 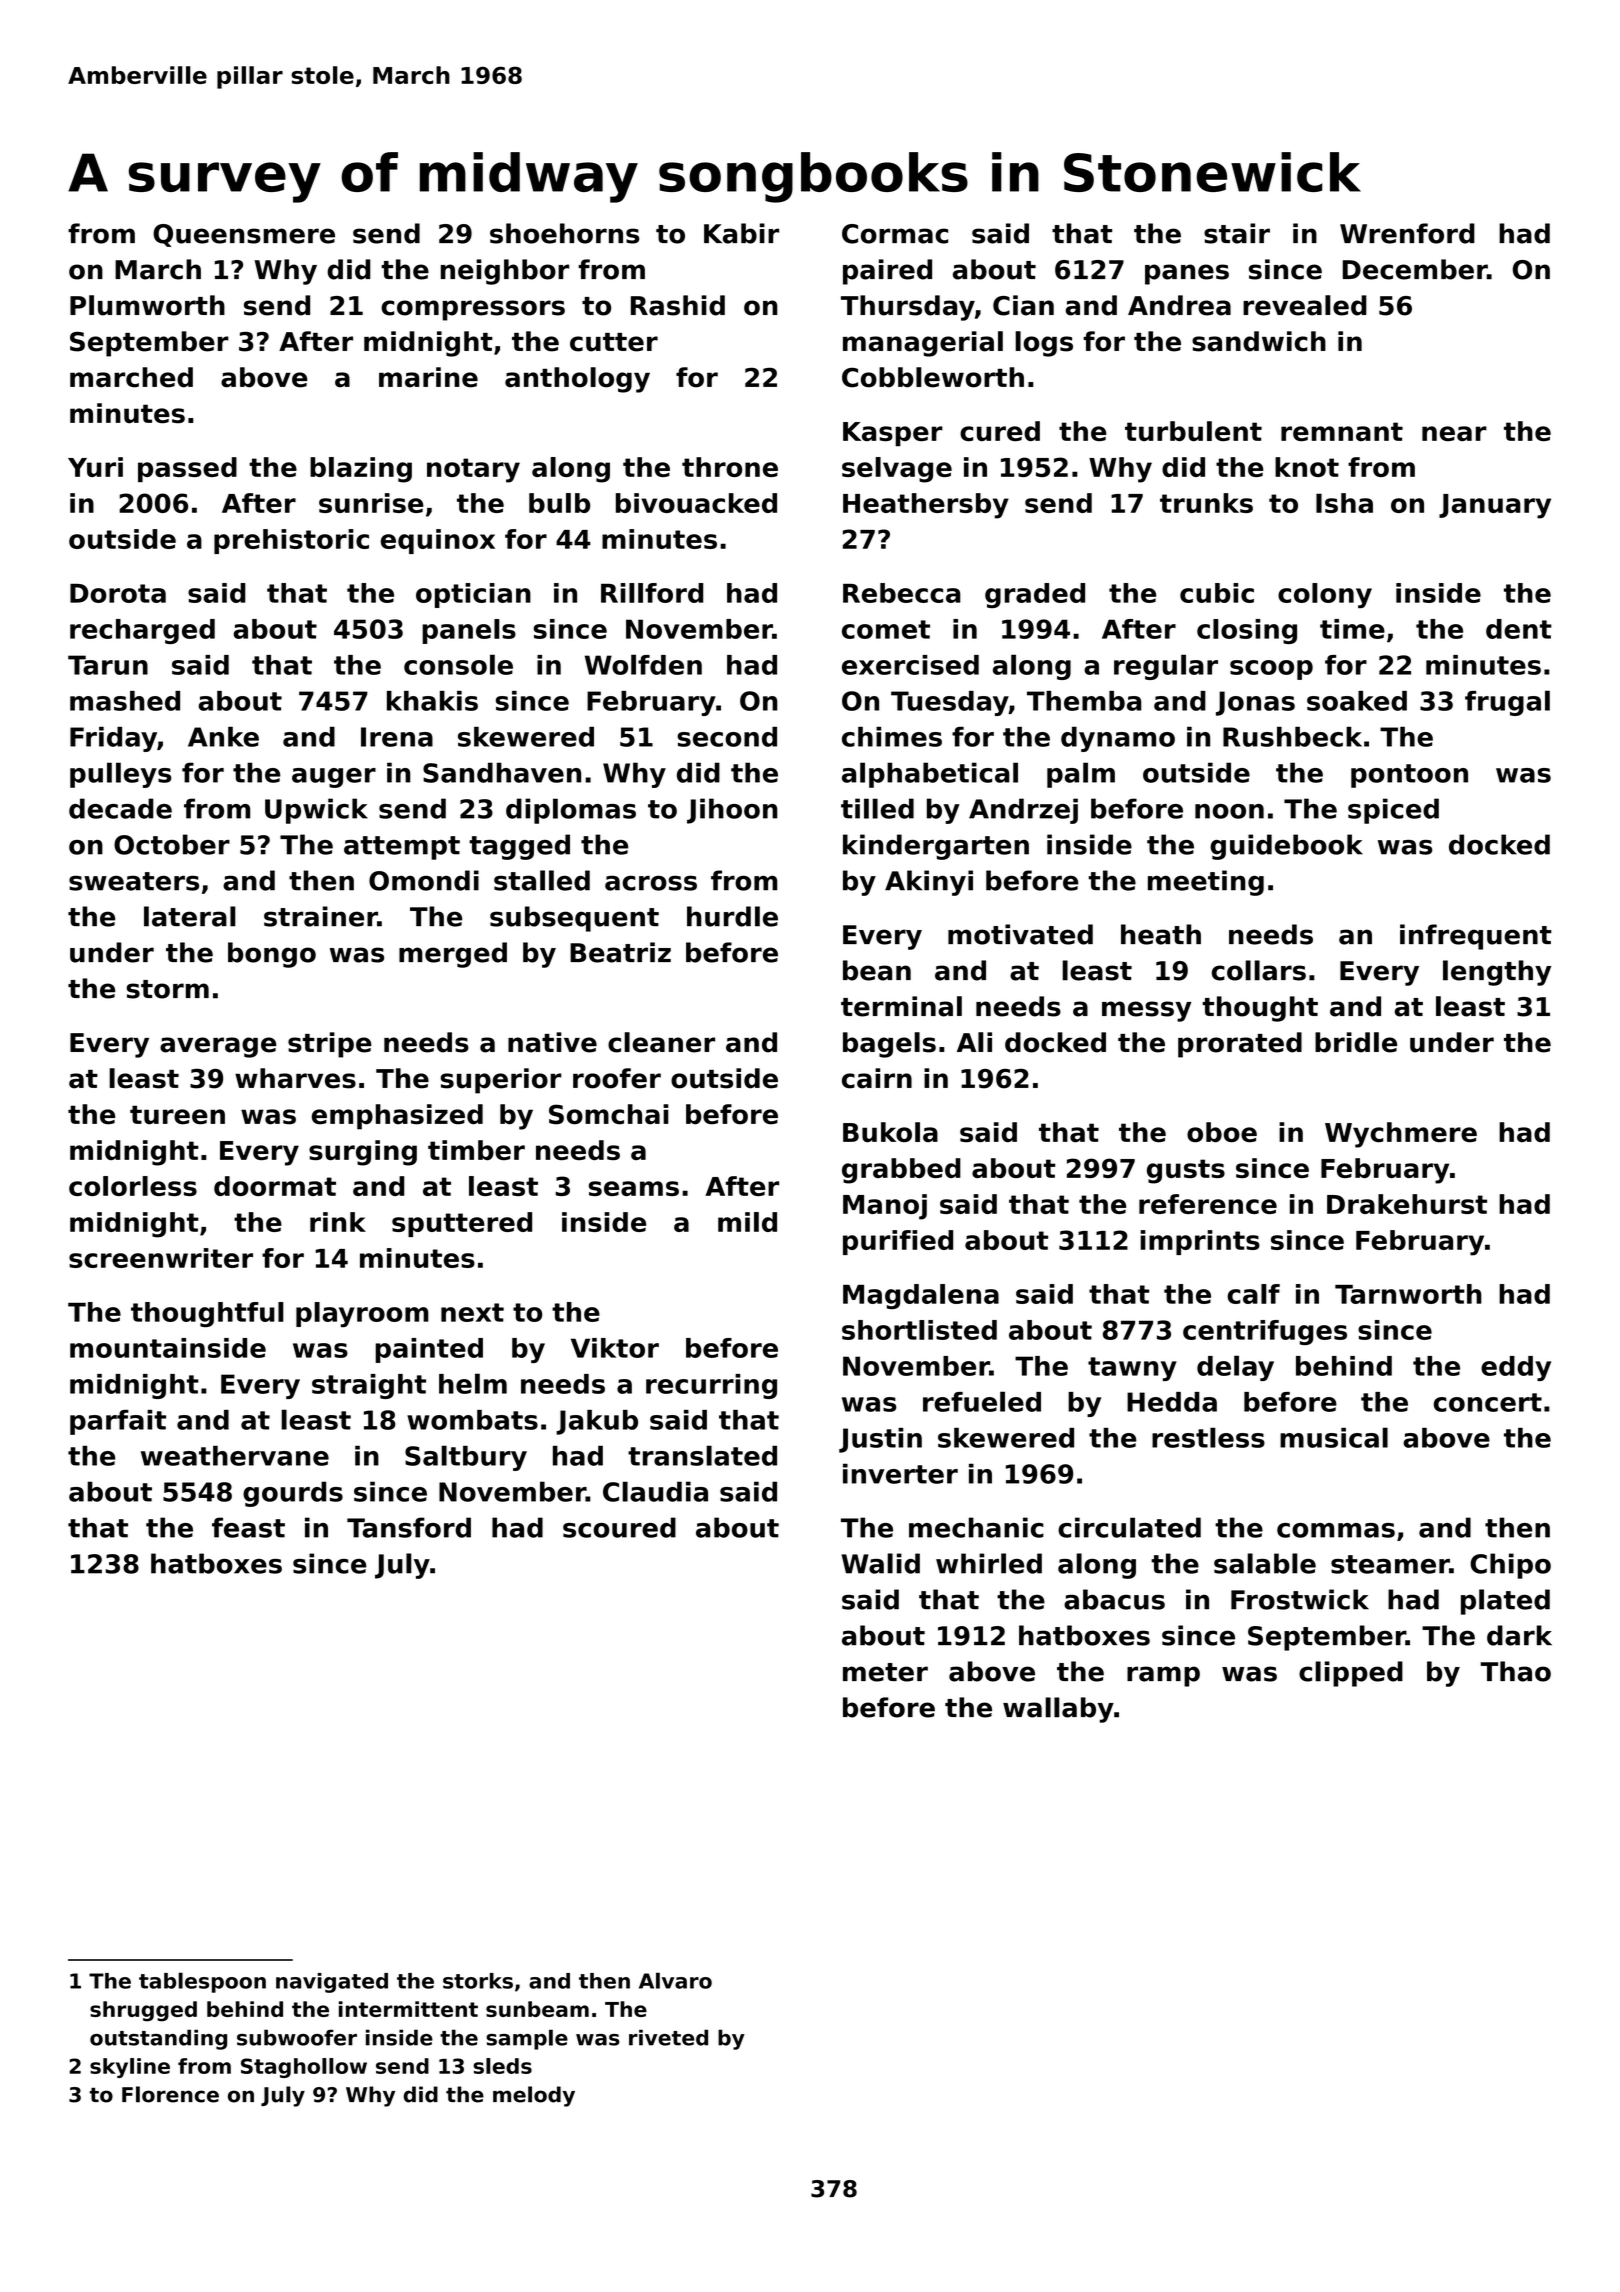 I want to click on rink, so click(x=338, y=1222).
